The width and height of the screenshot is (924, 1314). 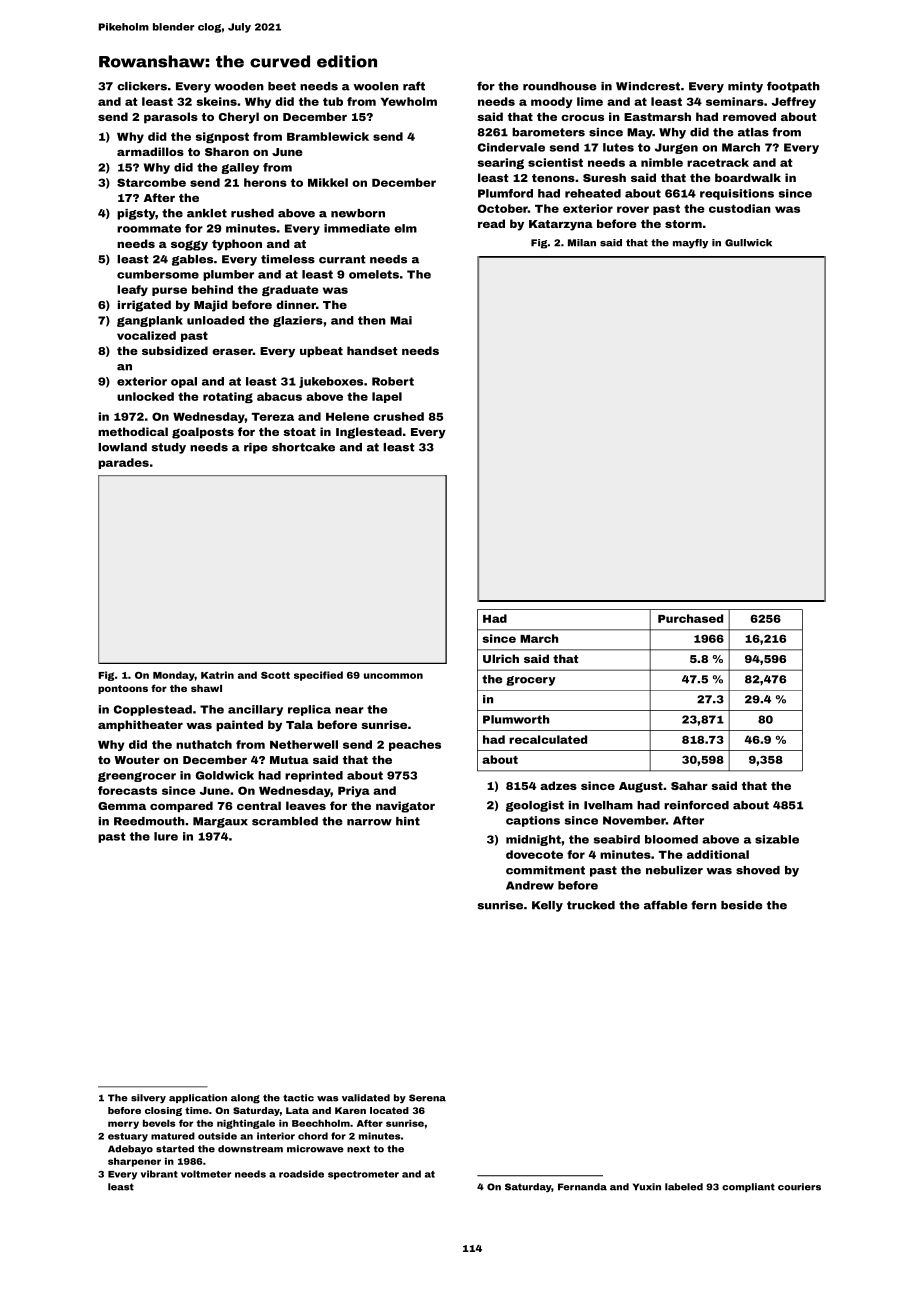 What do you see at coordinates (408, 821) in the screenshot?
I see `hint` at bounding box center [408, 821].
